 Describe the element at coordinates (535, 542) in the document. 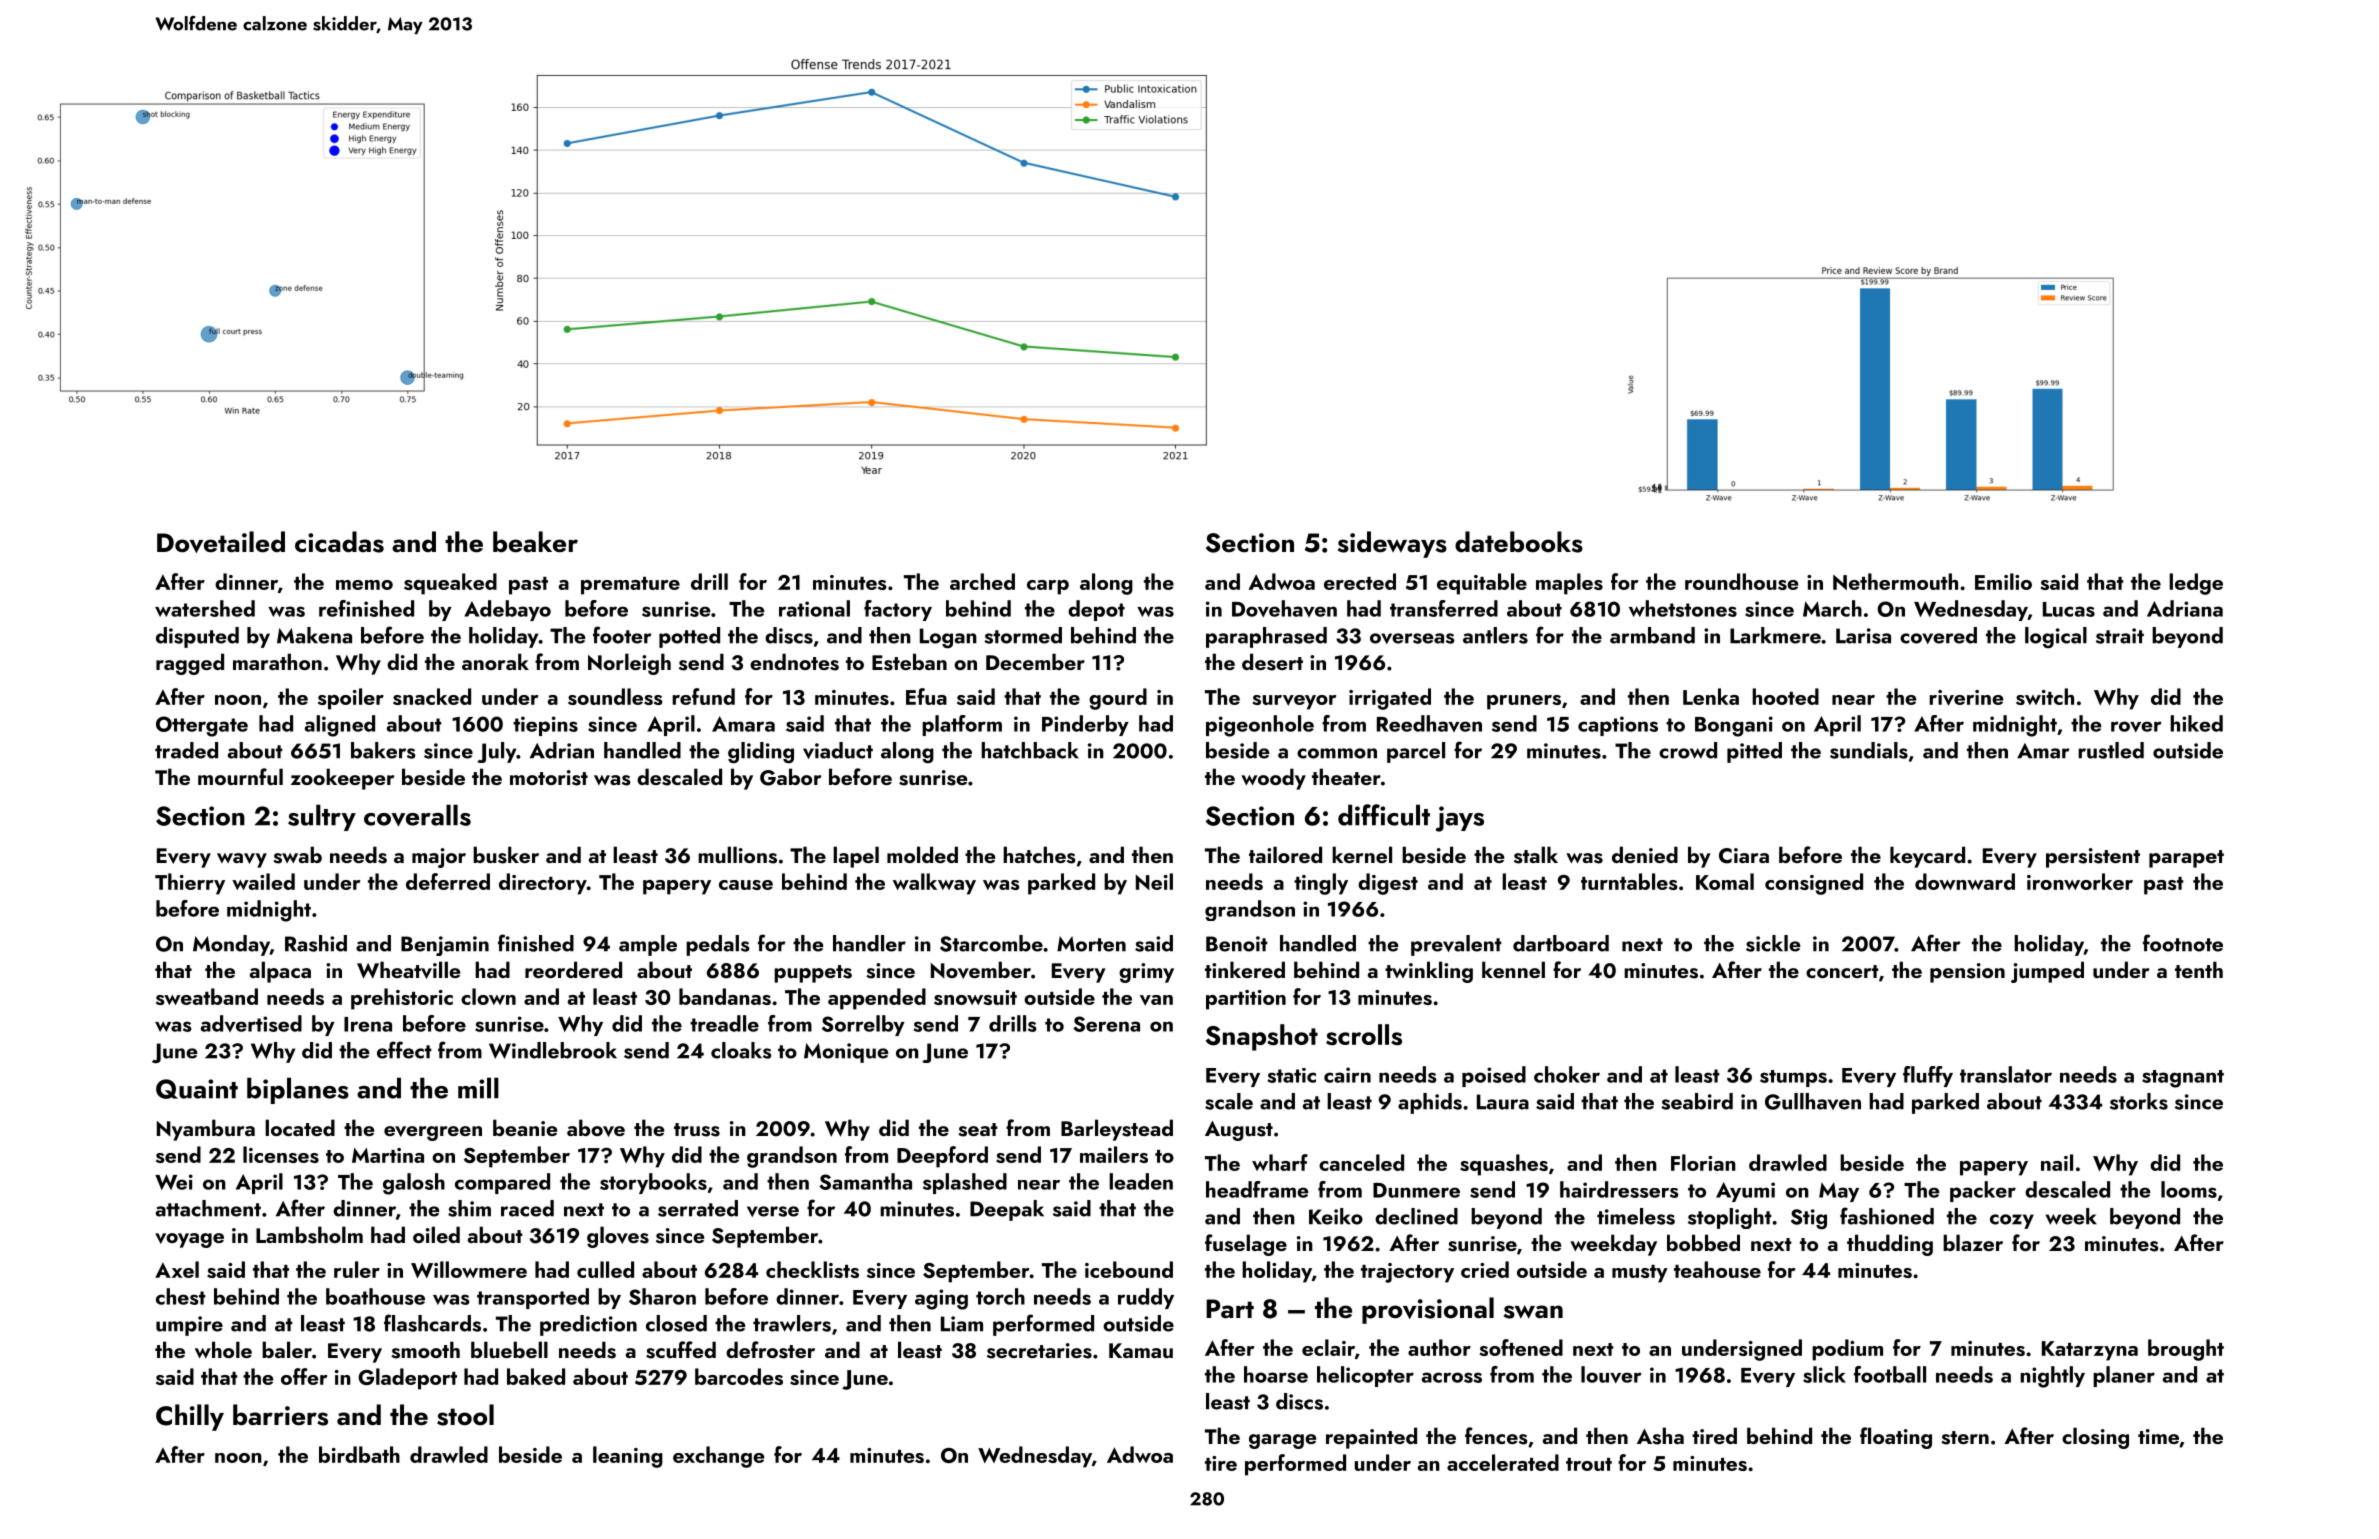

I see `beaker` at that location.
